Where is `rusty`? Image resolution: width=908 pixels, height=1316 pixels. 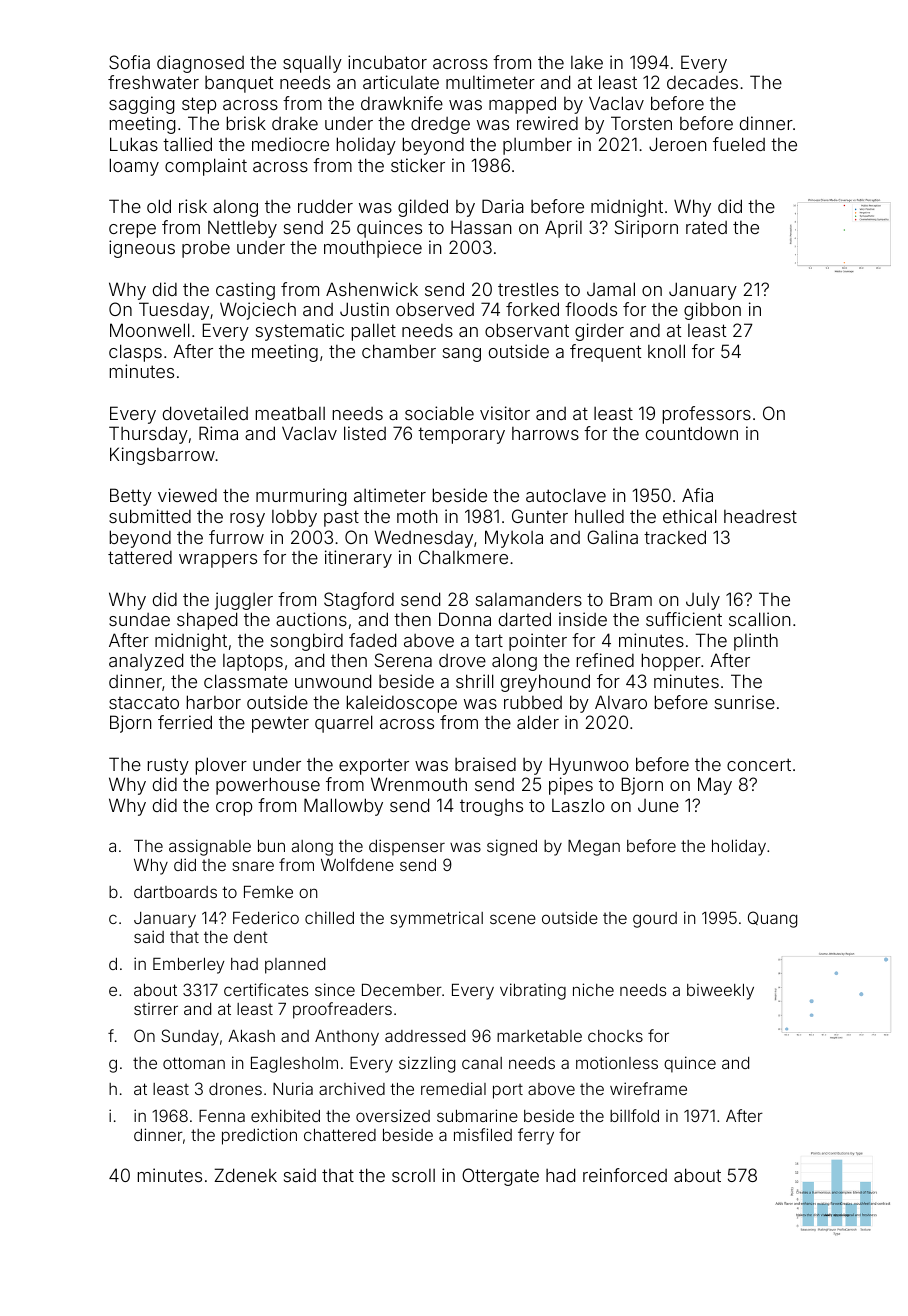 rusty is located at coordinates (168, 766).
